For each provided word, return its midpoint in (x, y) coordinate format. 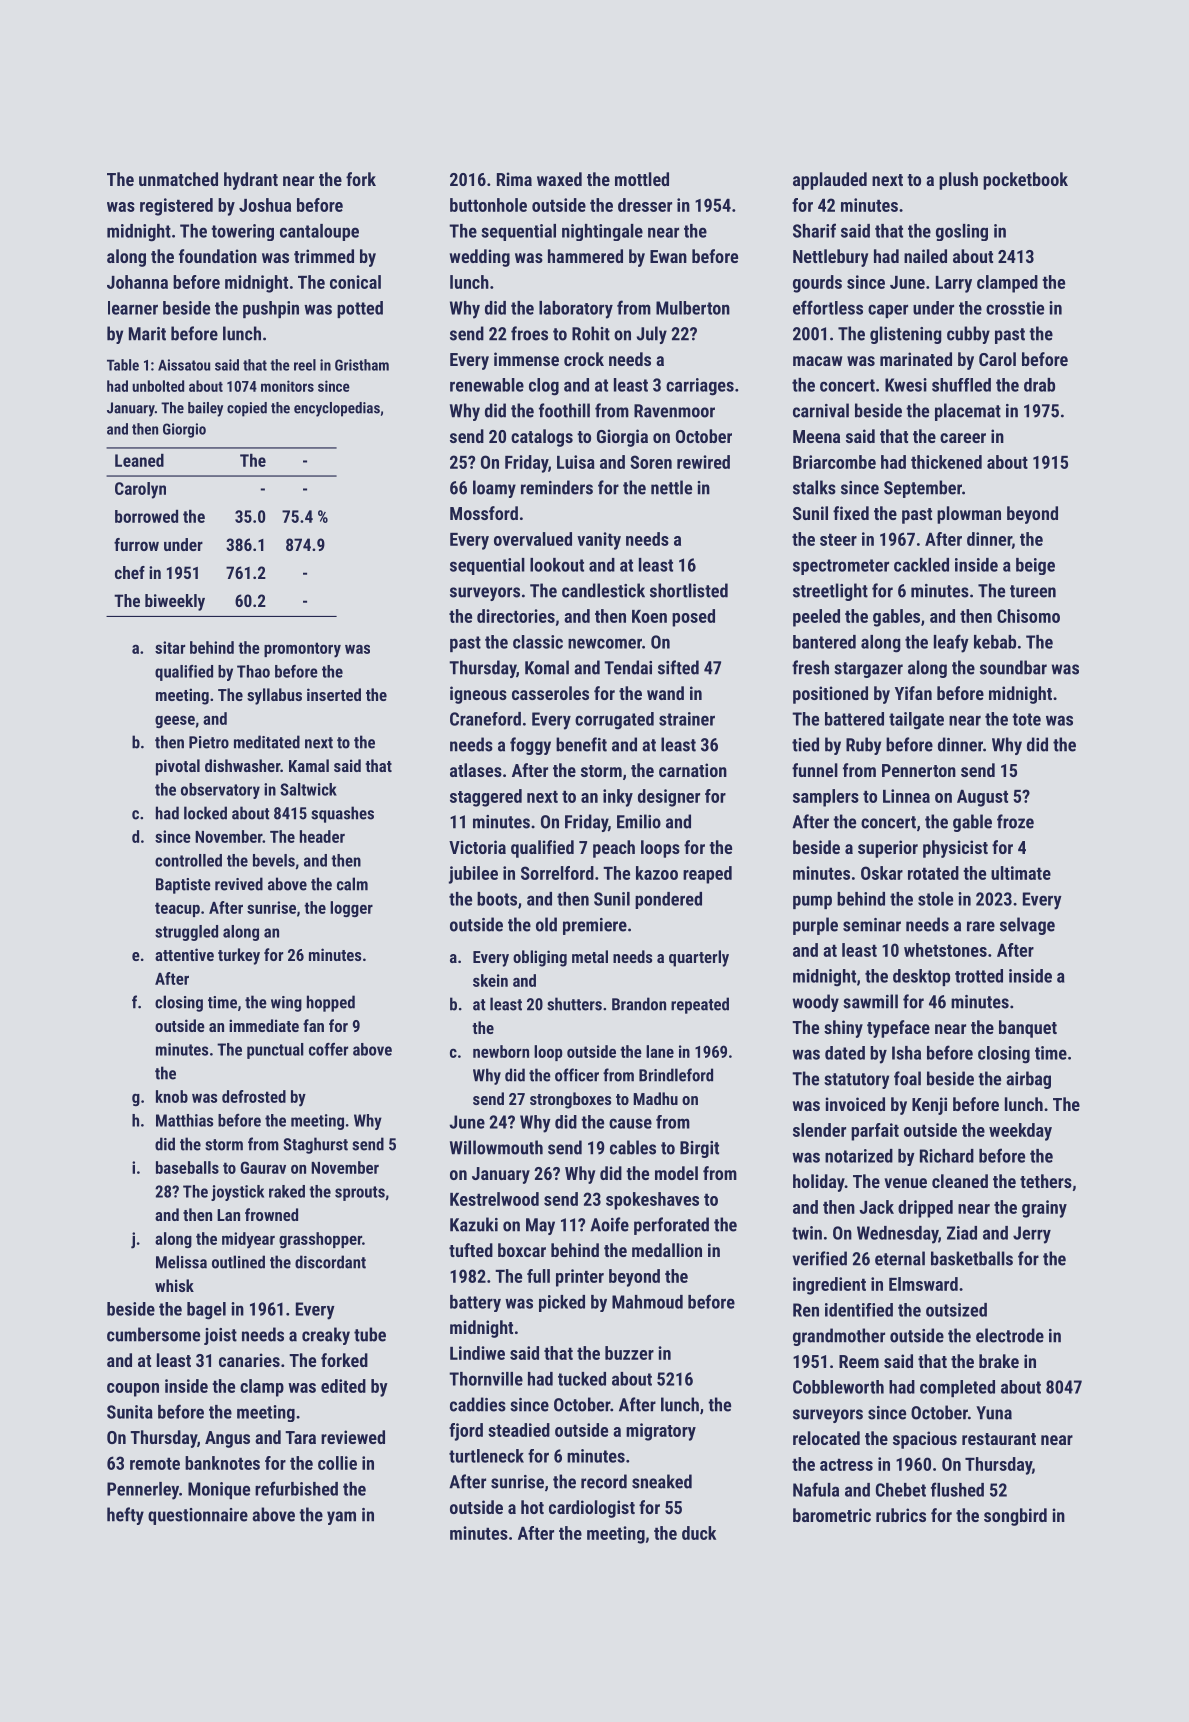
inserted (334, 694)
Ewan (668, 256)
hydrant (251, 181)
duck (699, 1533)
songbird (1015, 1517)
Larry (954, 284)
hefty (125, 1516)
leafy (951, 643)
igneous (478, 695)
